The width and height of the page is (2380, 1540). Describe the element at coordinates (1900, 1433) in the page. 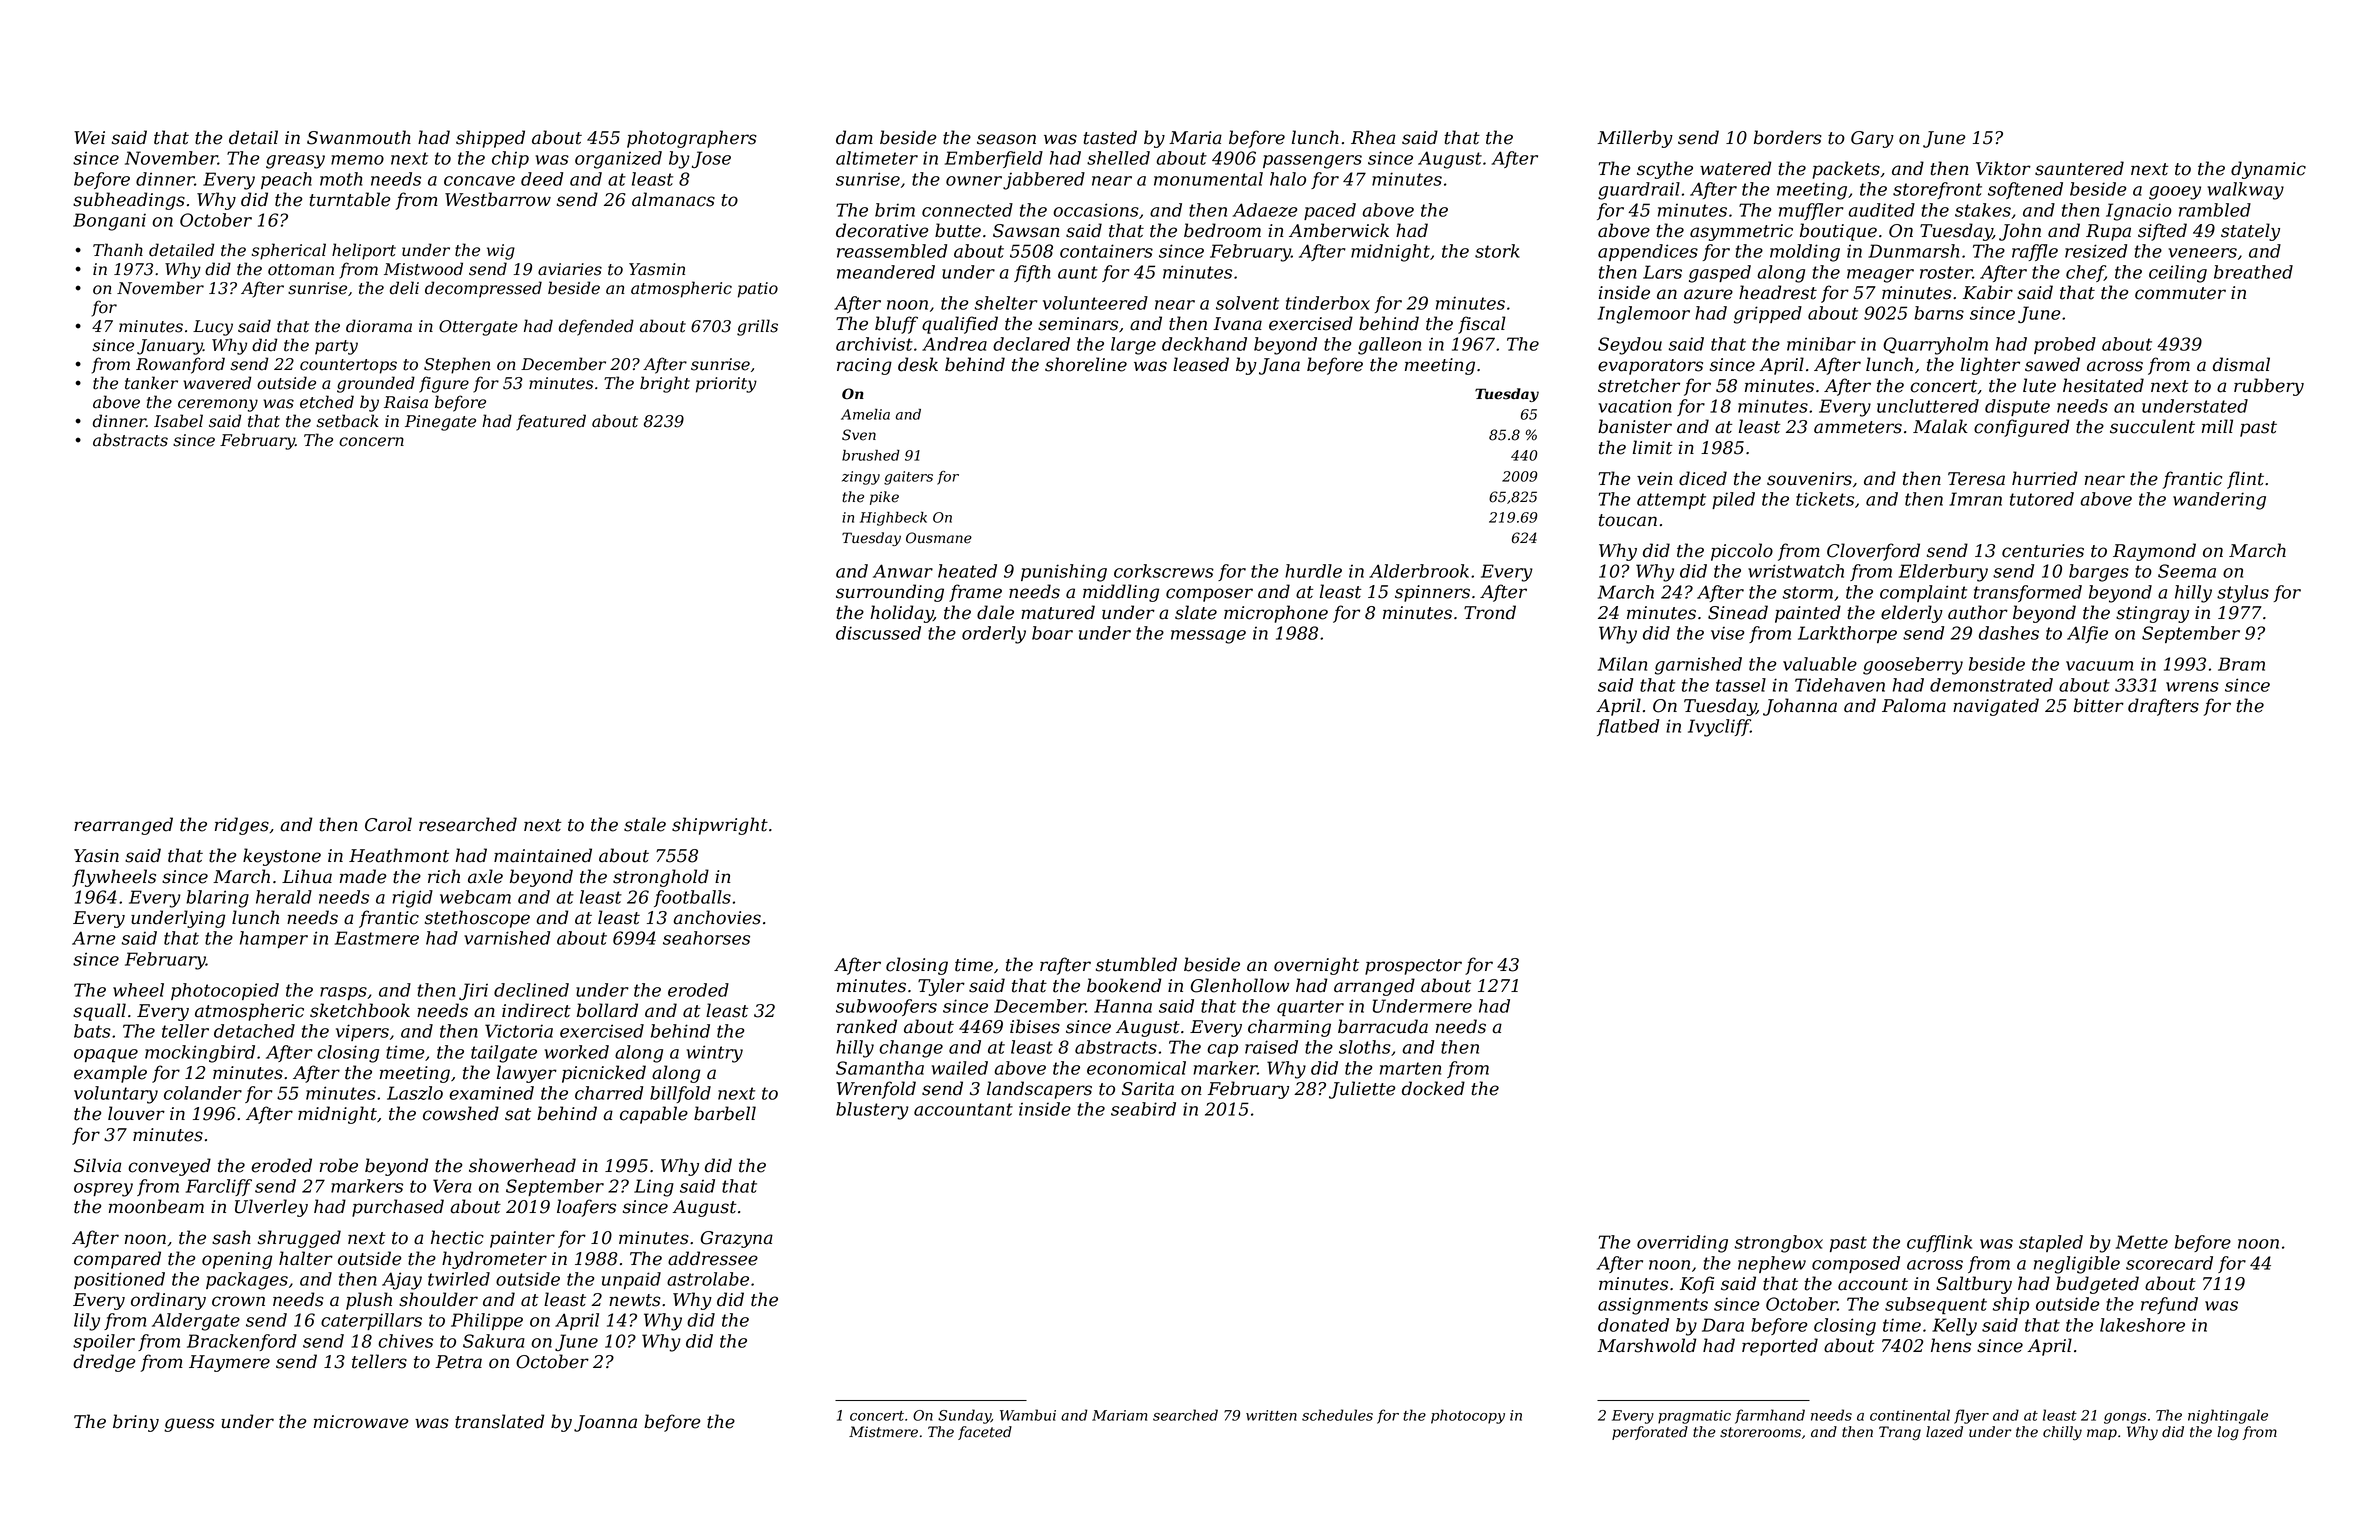

I see `Trang` at that location.
